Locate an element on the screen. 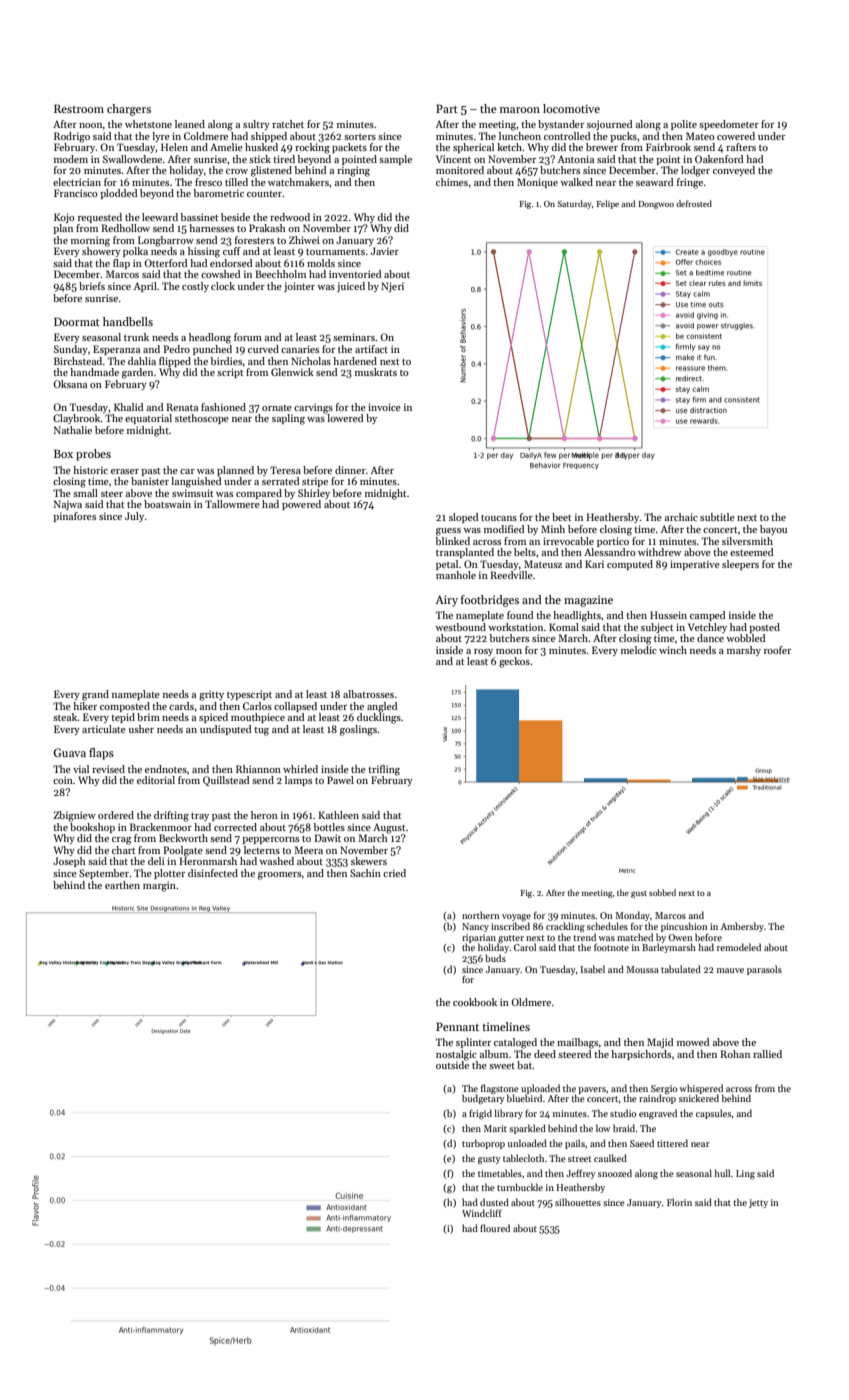 The height and width of the screenshot is (1400, 849). fashioned is located at coordinates (223, 407).
